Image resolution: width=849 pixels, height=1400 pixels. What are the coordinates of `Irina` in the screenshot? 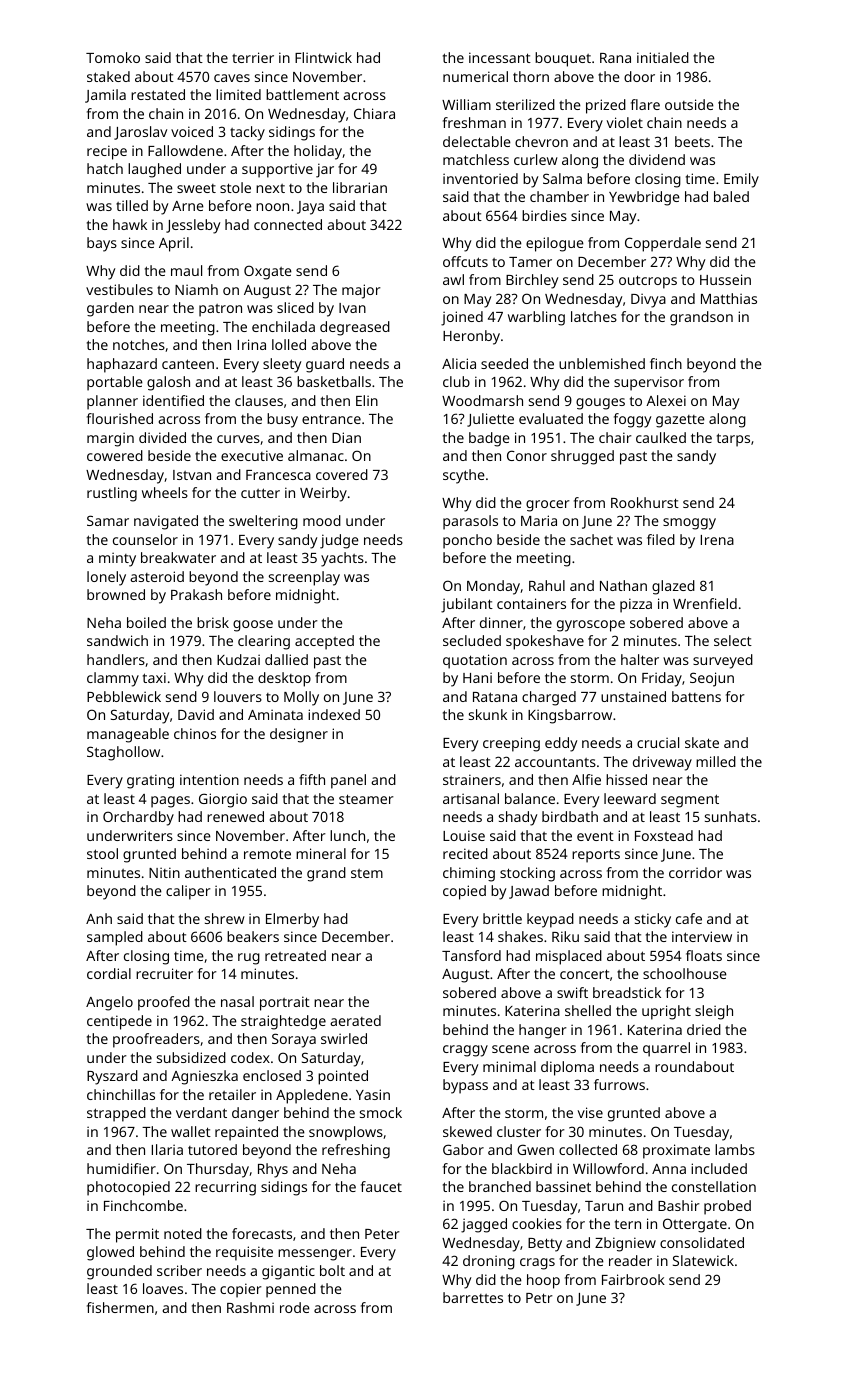 It's located at (252, 344).
